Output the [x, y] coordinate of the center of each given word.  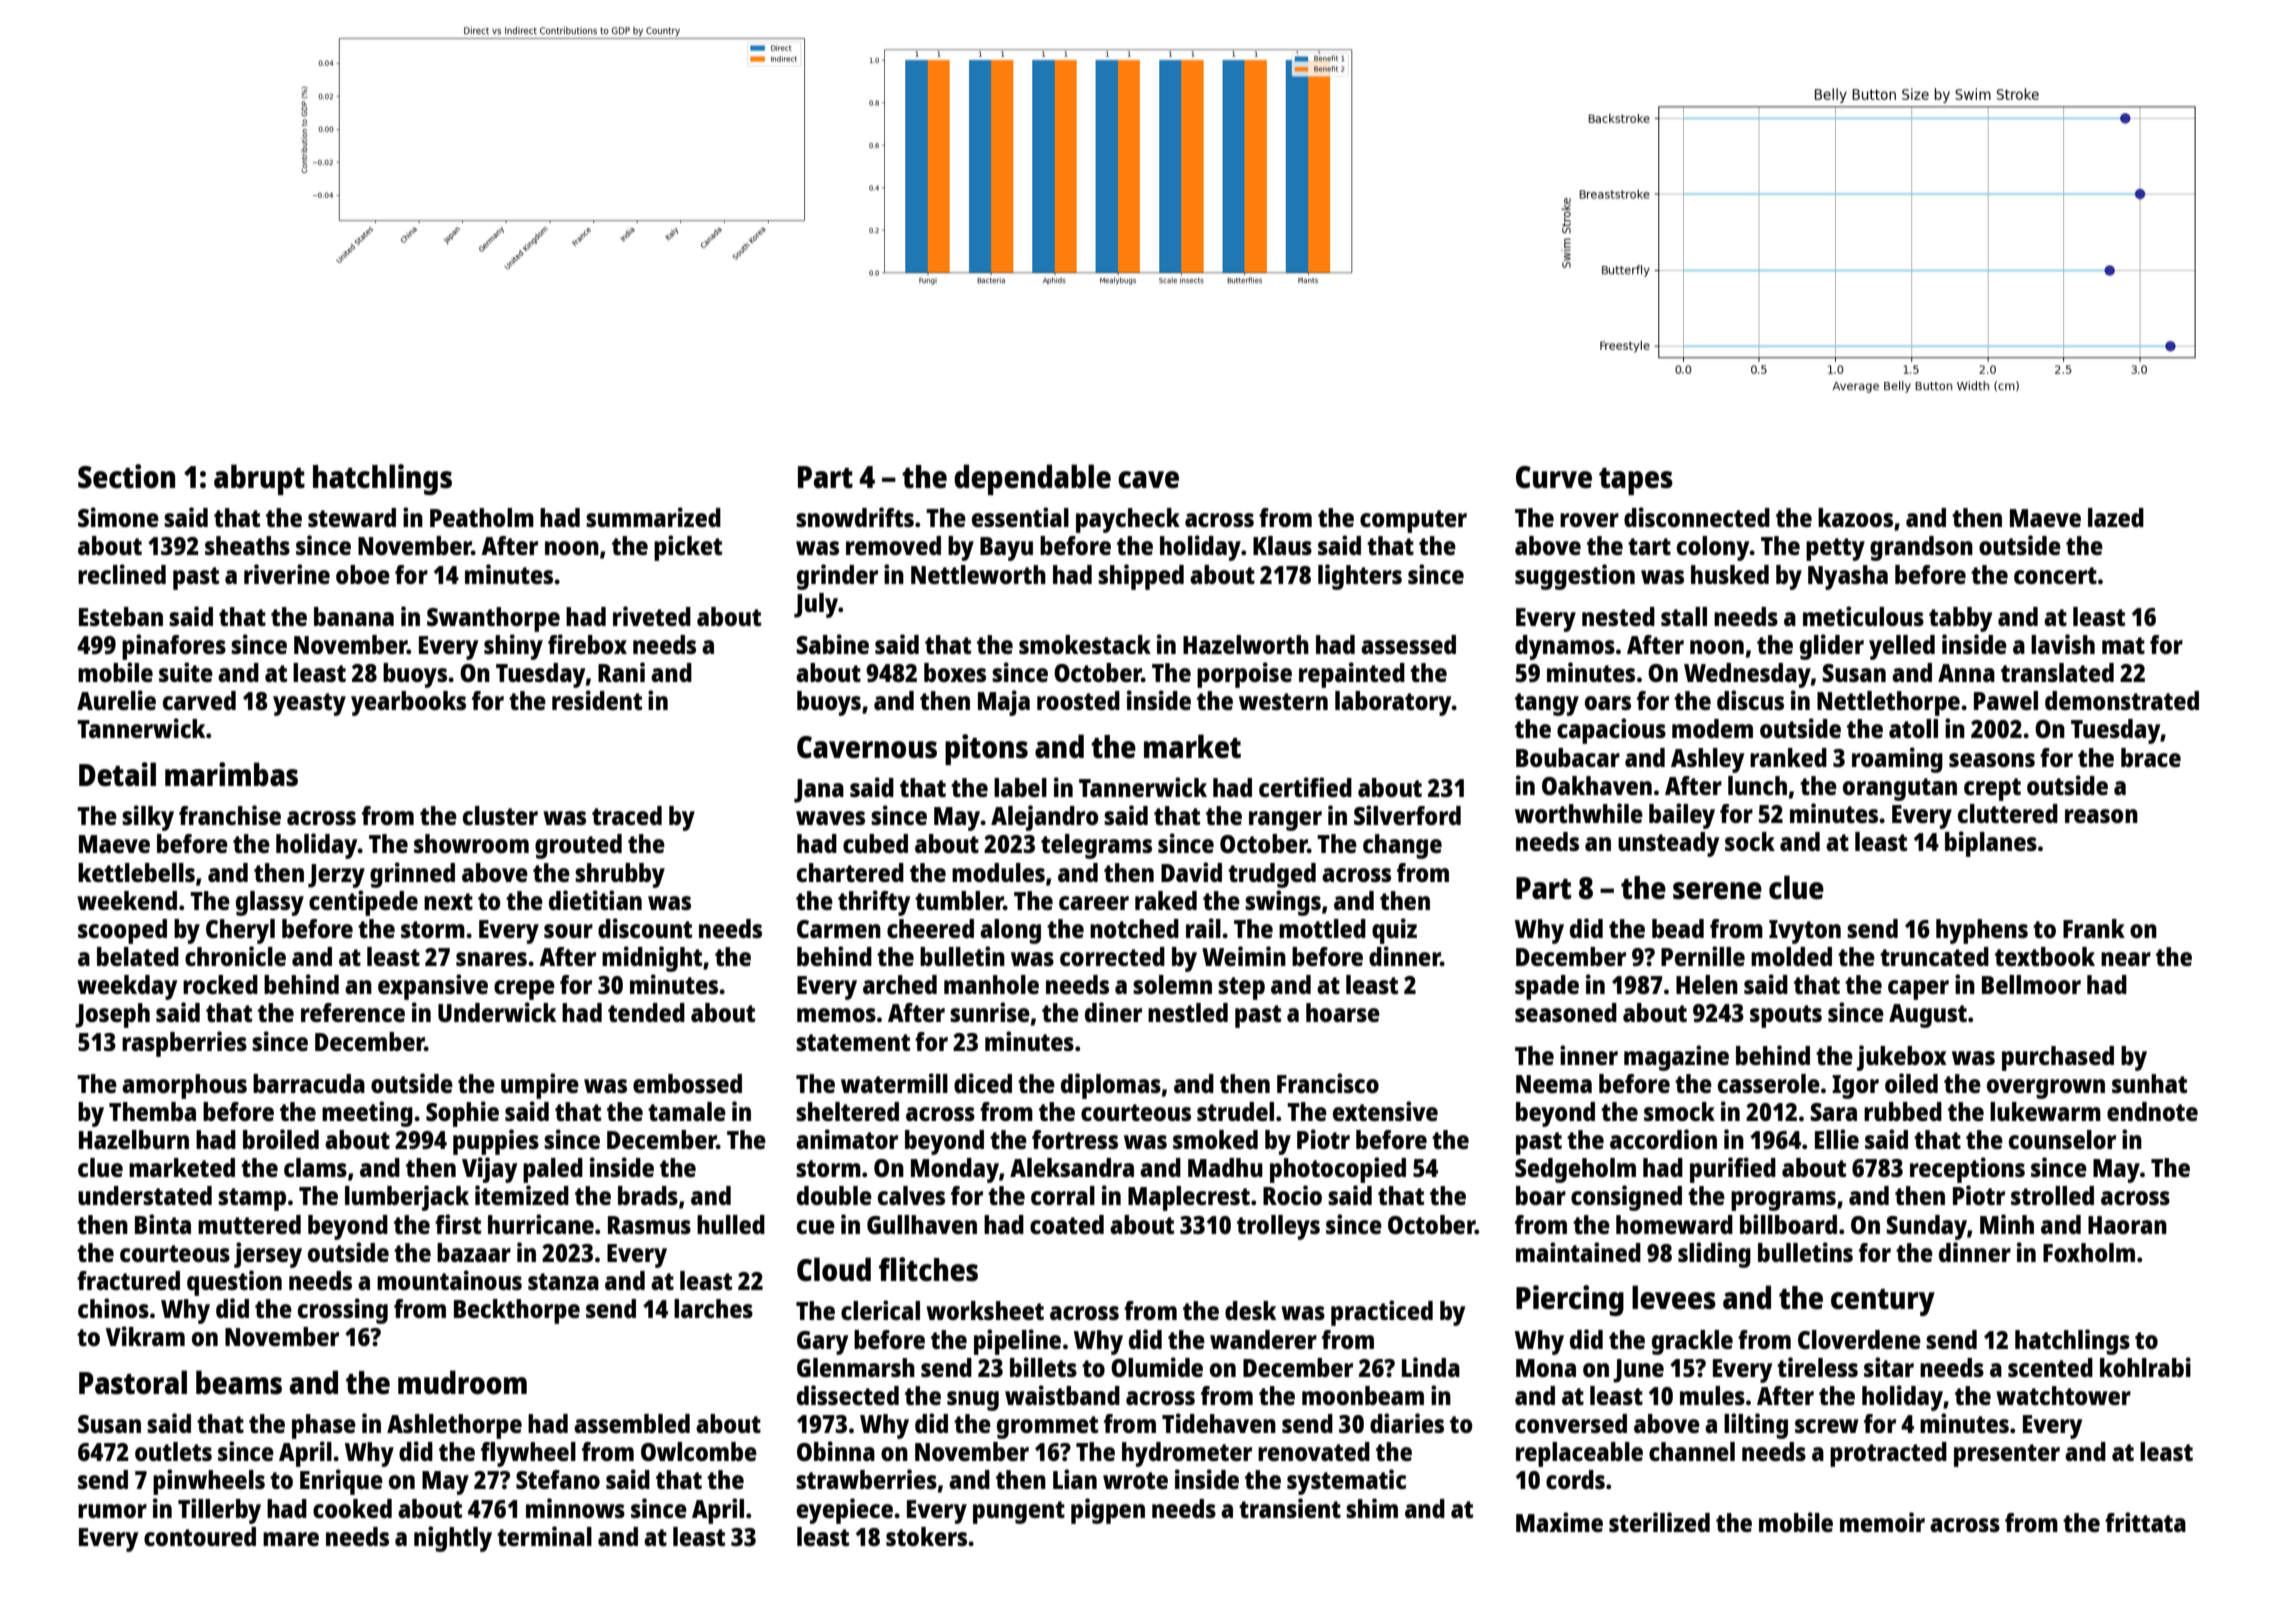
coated [1067, 1224]
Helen [1707, 984]
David [1191, 872]
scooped [122, 931]
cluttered [2008, 813]
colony [1713, 548]
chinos [113, 1308]
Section [126, 476]
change [1402, 846]
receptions [1967, 1170]
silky [148, 818]
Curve [1554, 477]
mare [291, 1539]
